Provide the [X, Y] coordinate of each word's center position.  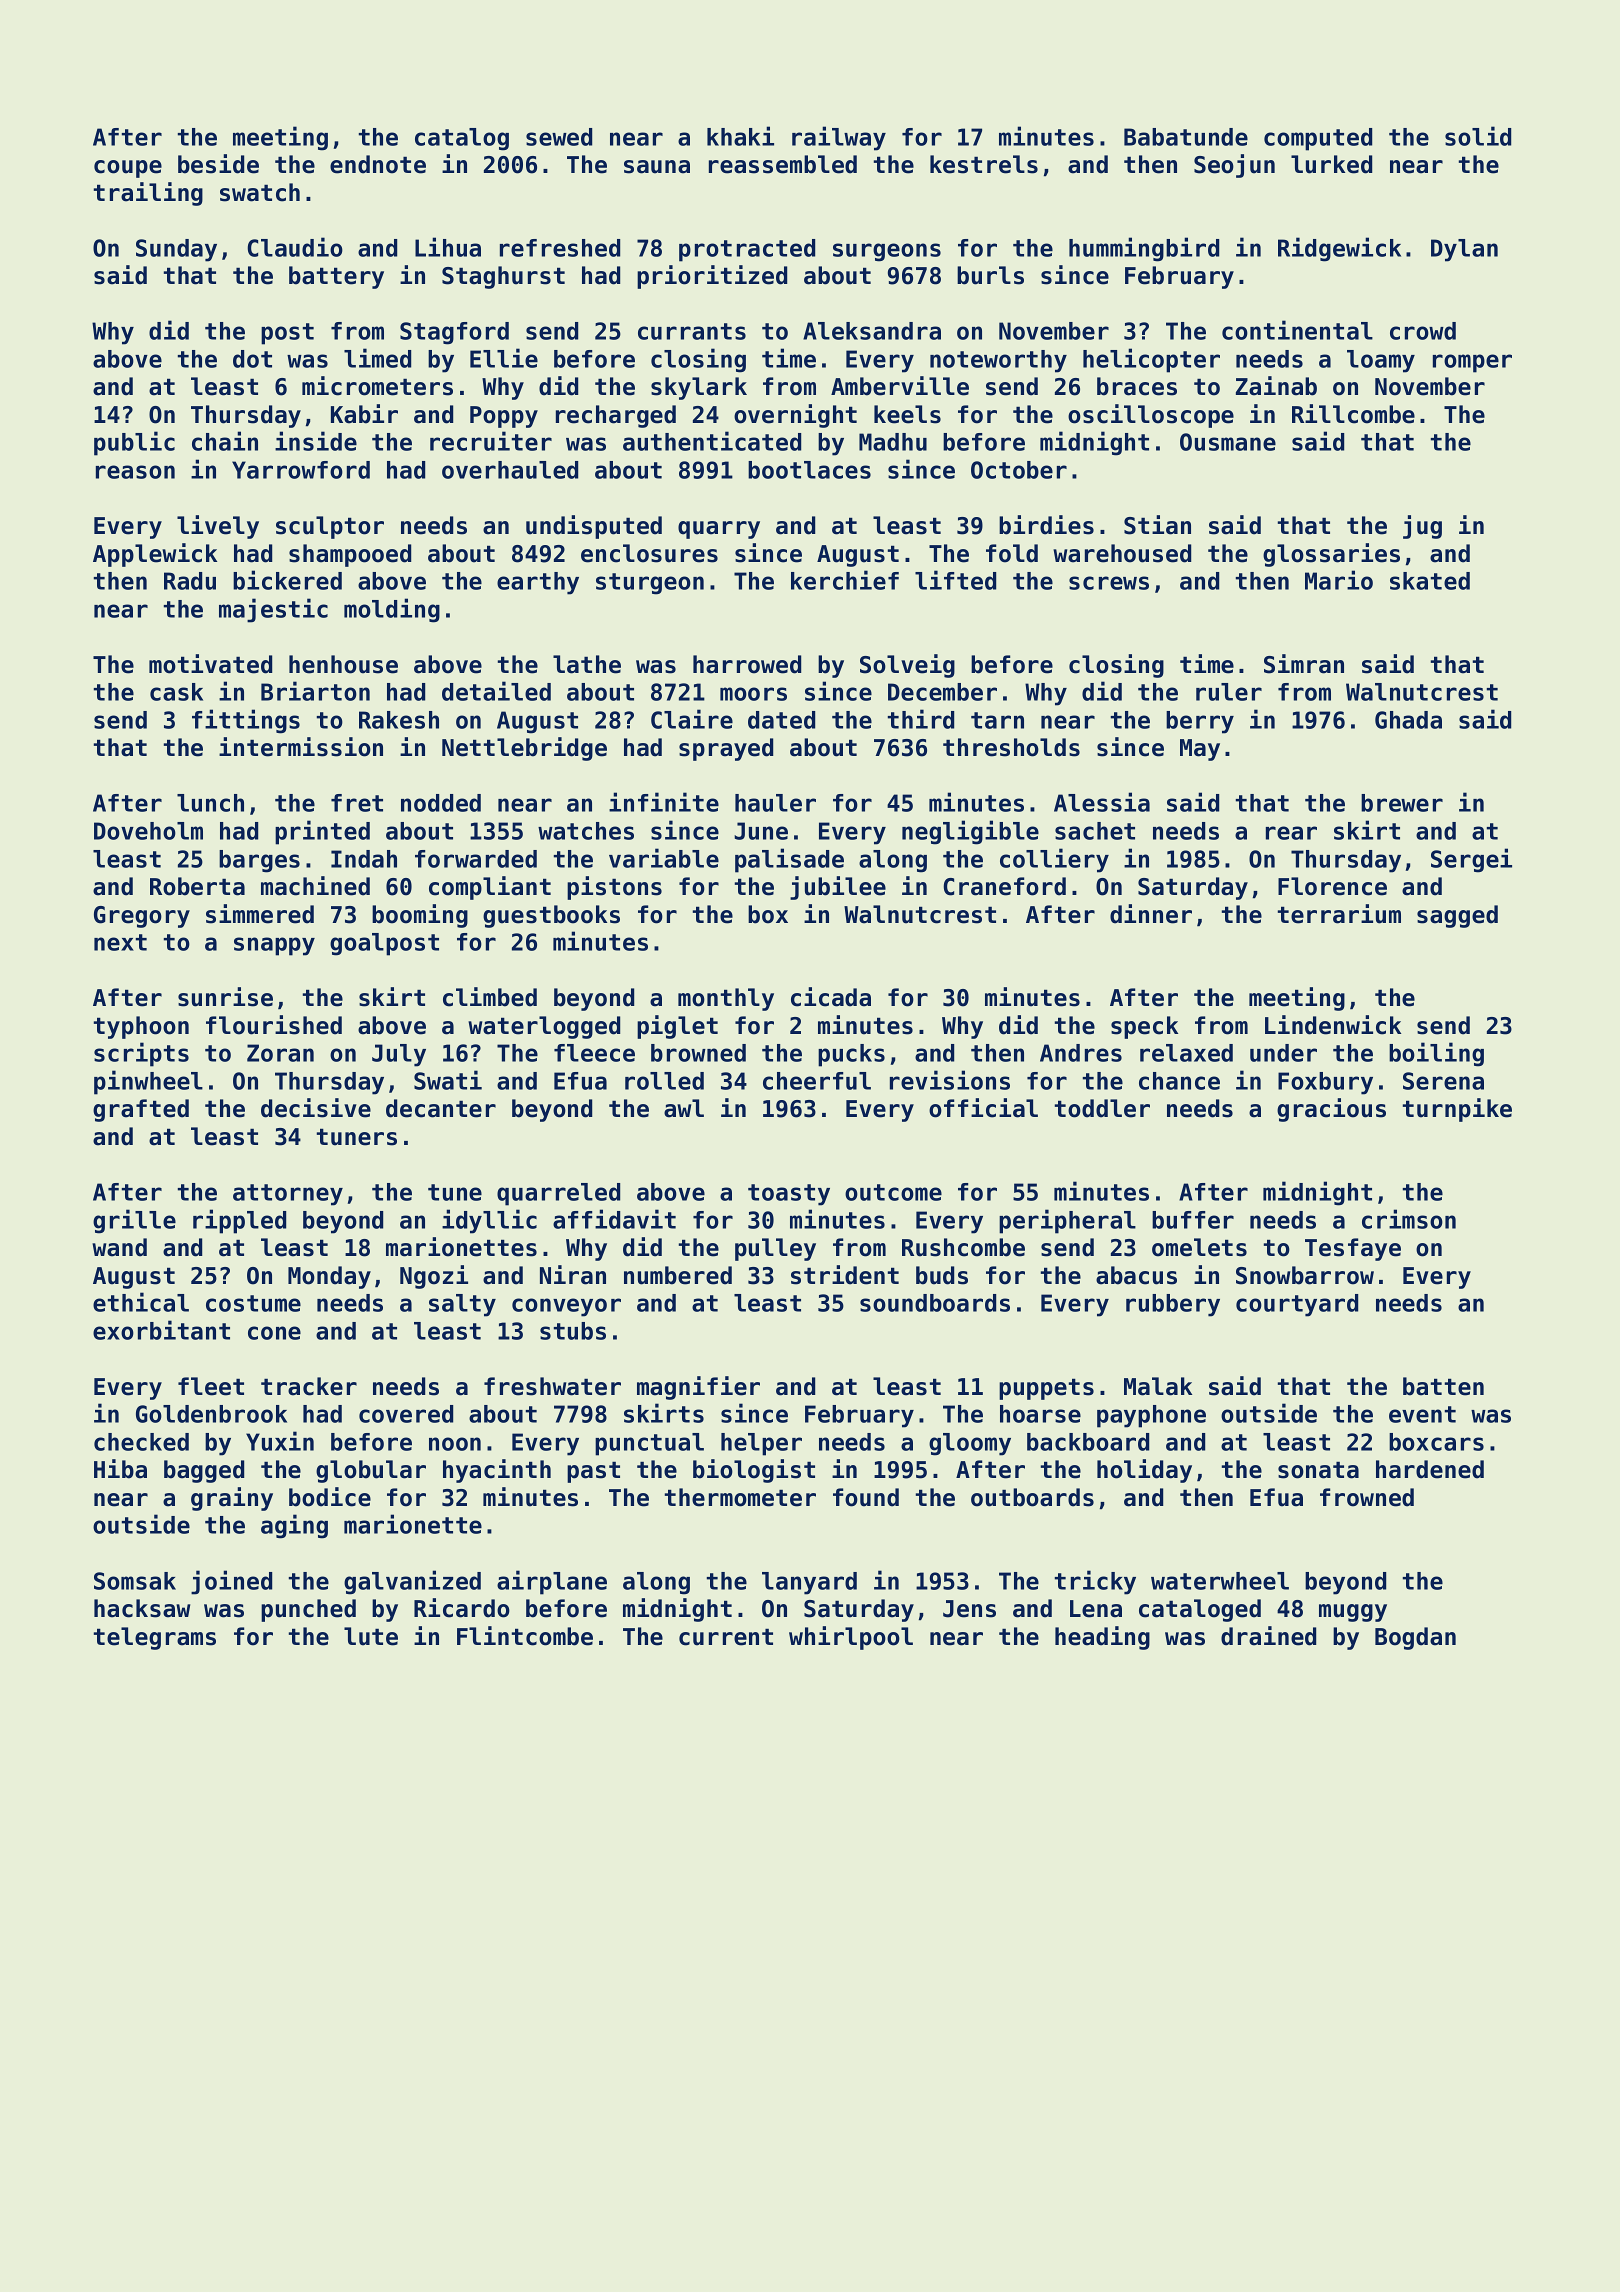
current [726, 1637]
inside [316, 441]
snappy [274, 946]
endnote [378, 164]
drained [1268, 1636]
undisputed [594, 527]
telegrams [155, 1638]
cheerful [817, 1081]
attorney [288, 1195]
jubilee [838, 888]
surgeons [887, 252]
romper [1472, 363]
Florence [1332, 886]
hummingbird [1144, 249]
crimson [1409, 1219]
